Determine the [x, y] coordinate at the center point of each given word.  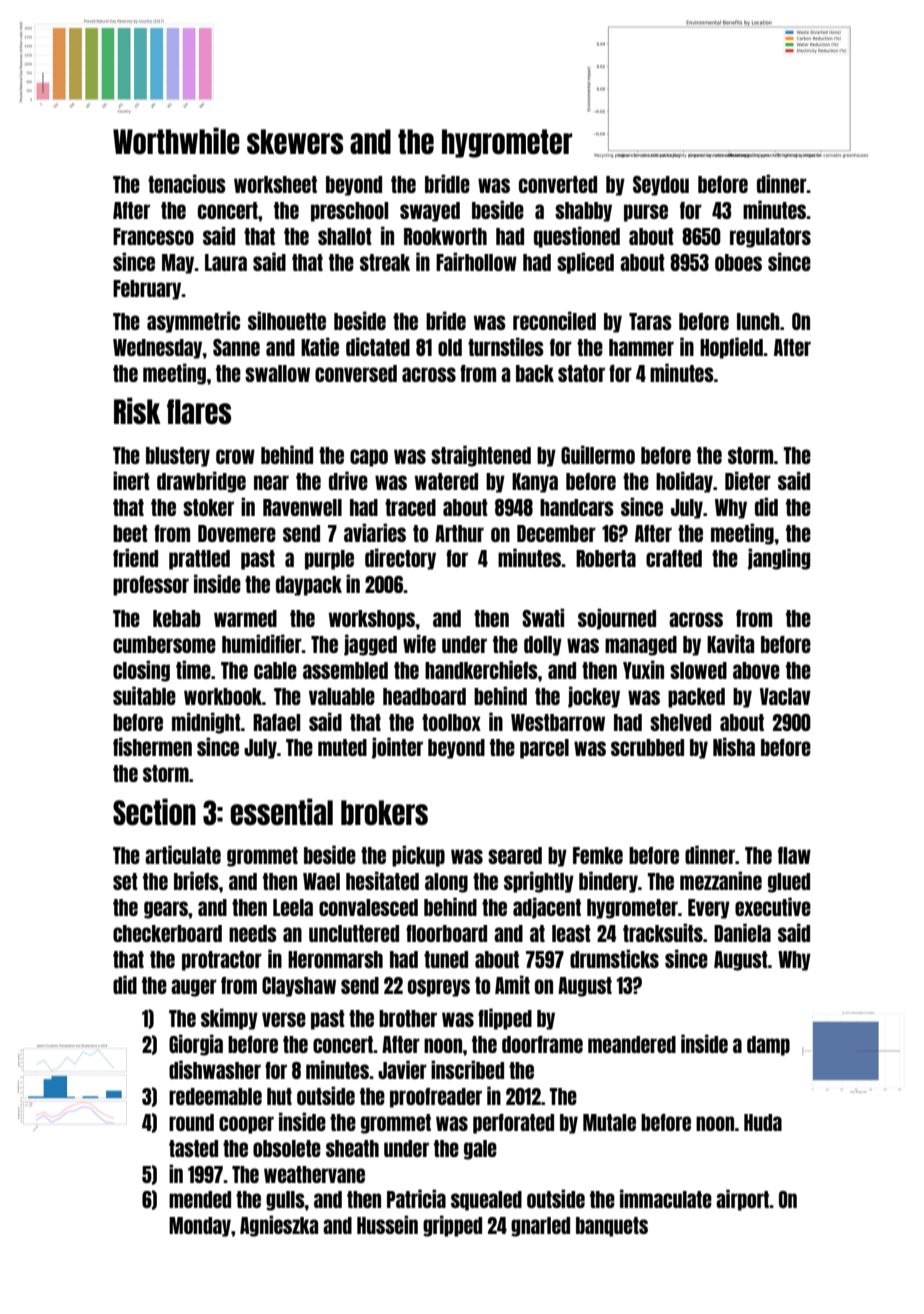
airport [743, 1200]
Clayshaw [299, 987]
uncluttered [354, 933]
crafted [674, 558]
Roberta [606, 558]
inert [131, 480]
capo [369, 458]
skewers [295, 141]
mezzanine [721, 880]
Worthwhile [176, 140]
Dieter [748, 480]
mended [200, 1199]
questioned [577, 237]
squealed [486, 1201]
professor [151, 586]
